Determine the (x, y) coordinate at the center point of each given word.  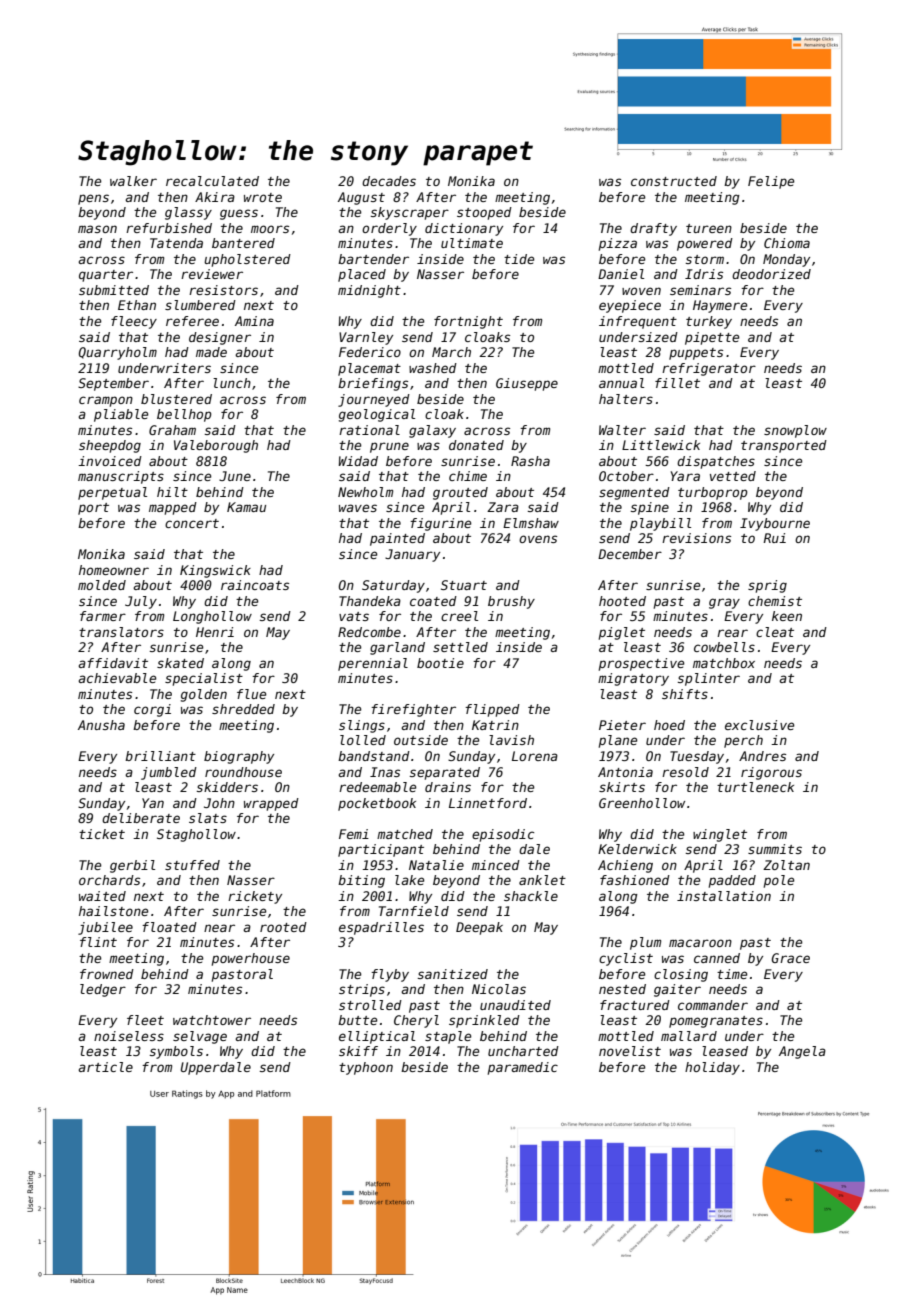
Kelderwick (637, 849)
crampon (106, 401)
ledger (103, 990)
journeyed (374, 400)
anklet (542, 880)
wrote (263, 197)
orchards (109, 880)
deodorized (771, 274)
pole (779, 881)
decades (389, 181)
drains (448, 787)
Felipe (771, 182)
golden (204, 695)
